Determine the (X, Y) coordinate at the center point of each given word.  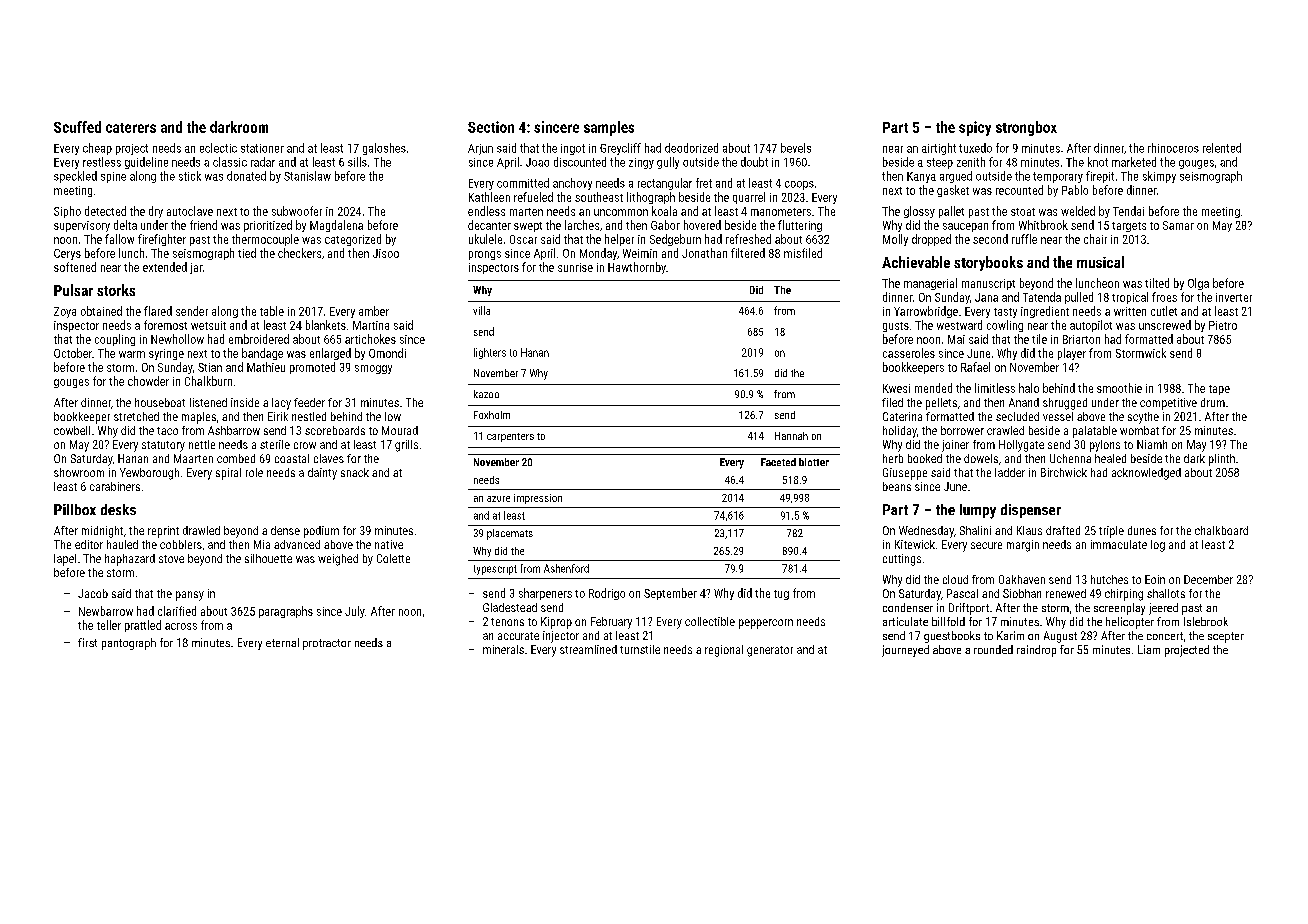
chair (1095, 239)
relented (1222, 148)
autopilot (1091, 326)
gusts (896, 327)
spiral (228, 474)
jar (196, 268)
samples (609, 128)
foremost (165, 325)
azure (498, 499)
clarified (177, 611)
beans (897, 486)
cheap (97, 149)
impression (538, 499)
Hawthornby (637, 268)
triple (1111, 532)
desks (118, 509)
